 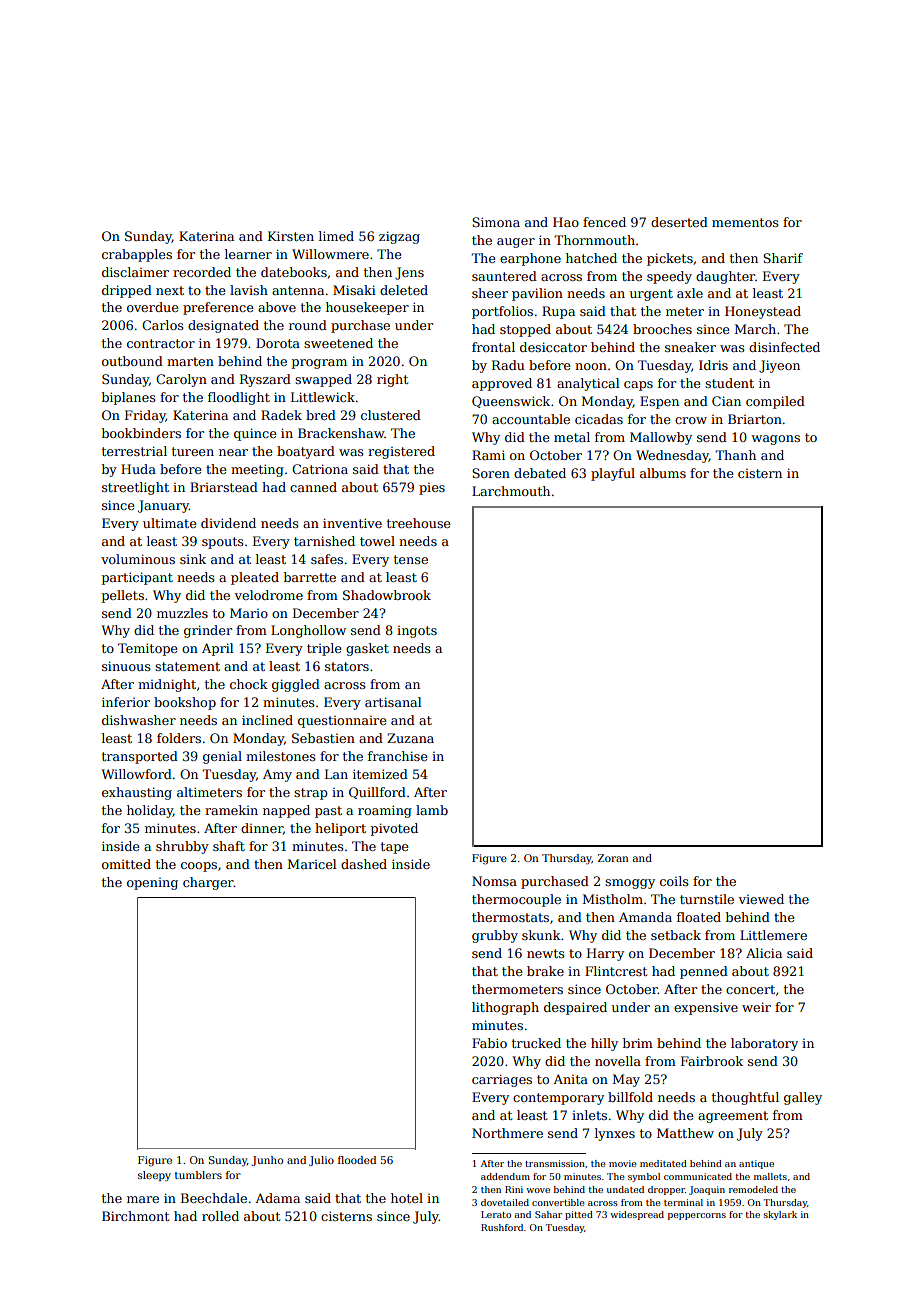 I want to click on Thanh, so click(x=735, y=455).
